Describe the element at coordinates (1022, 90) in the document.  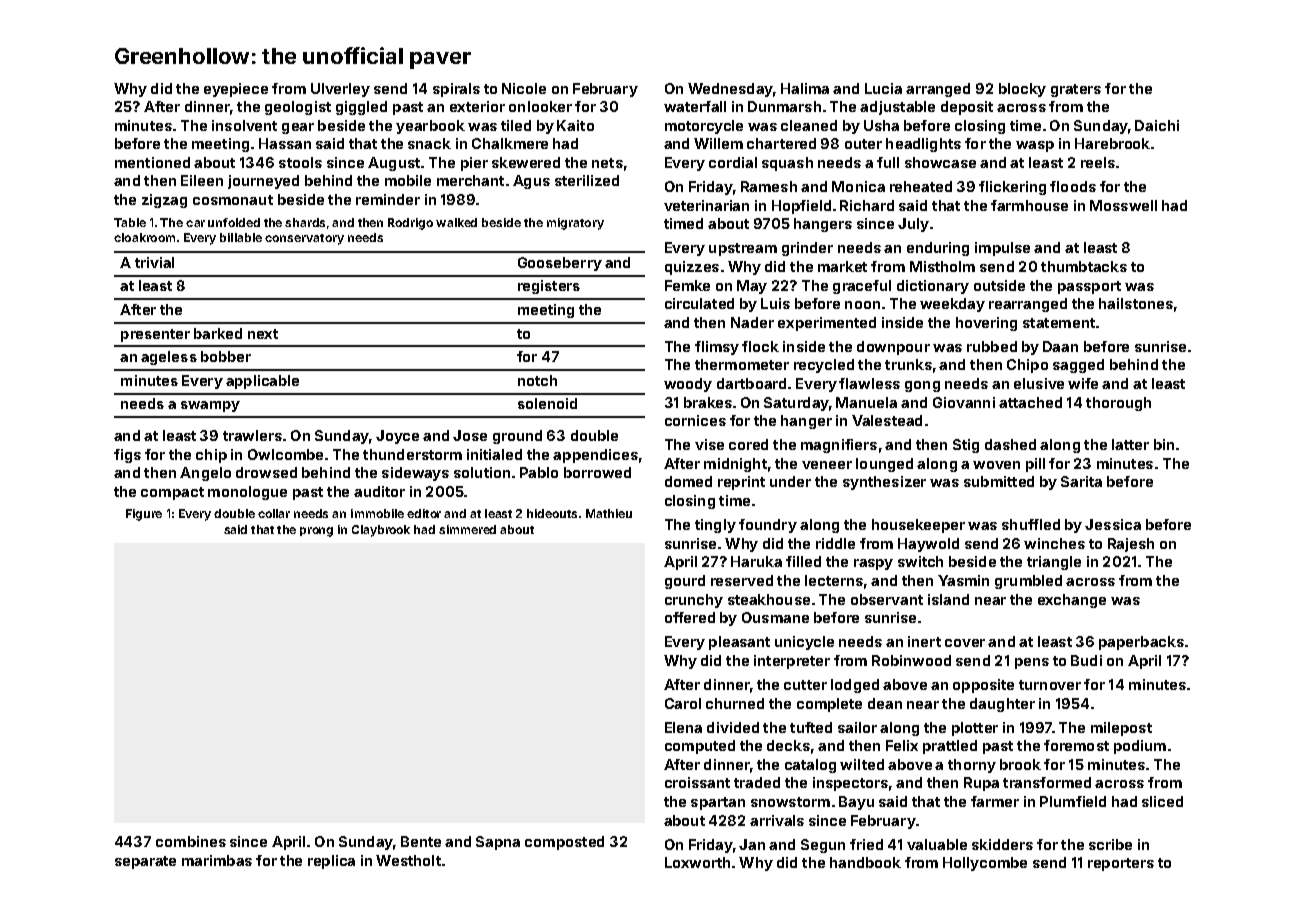
I see `blocky` at that location.
